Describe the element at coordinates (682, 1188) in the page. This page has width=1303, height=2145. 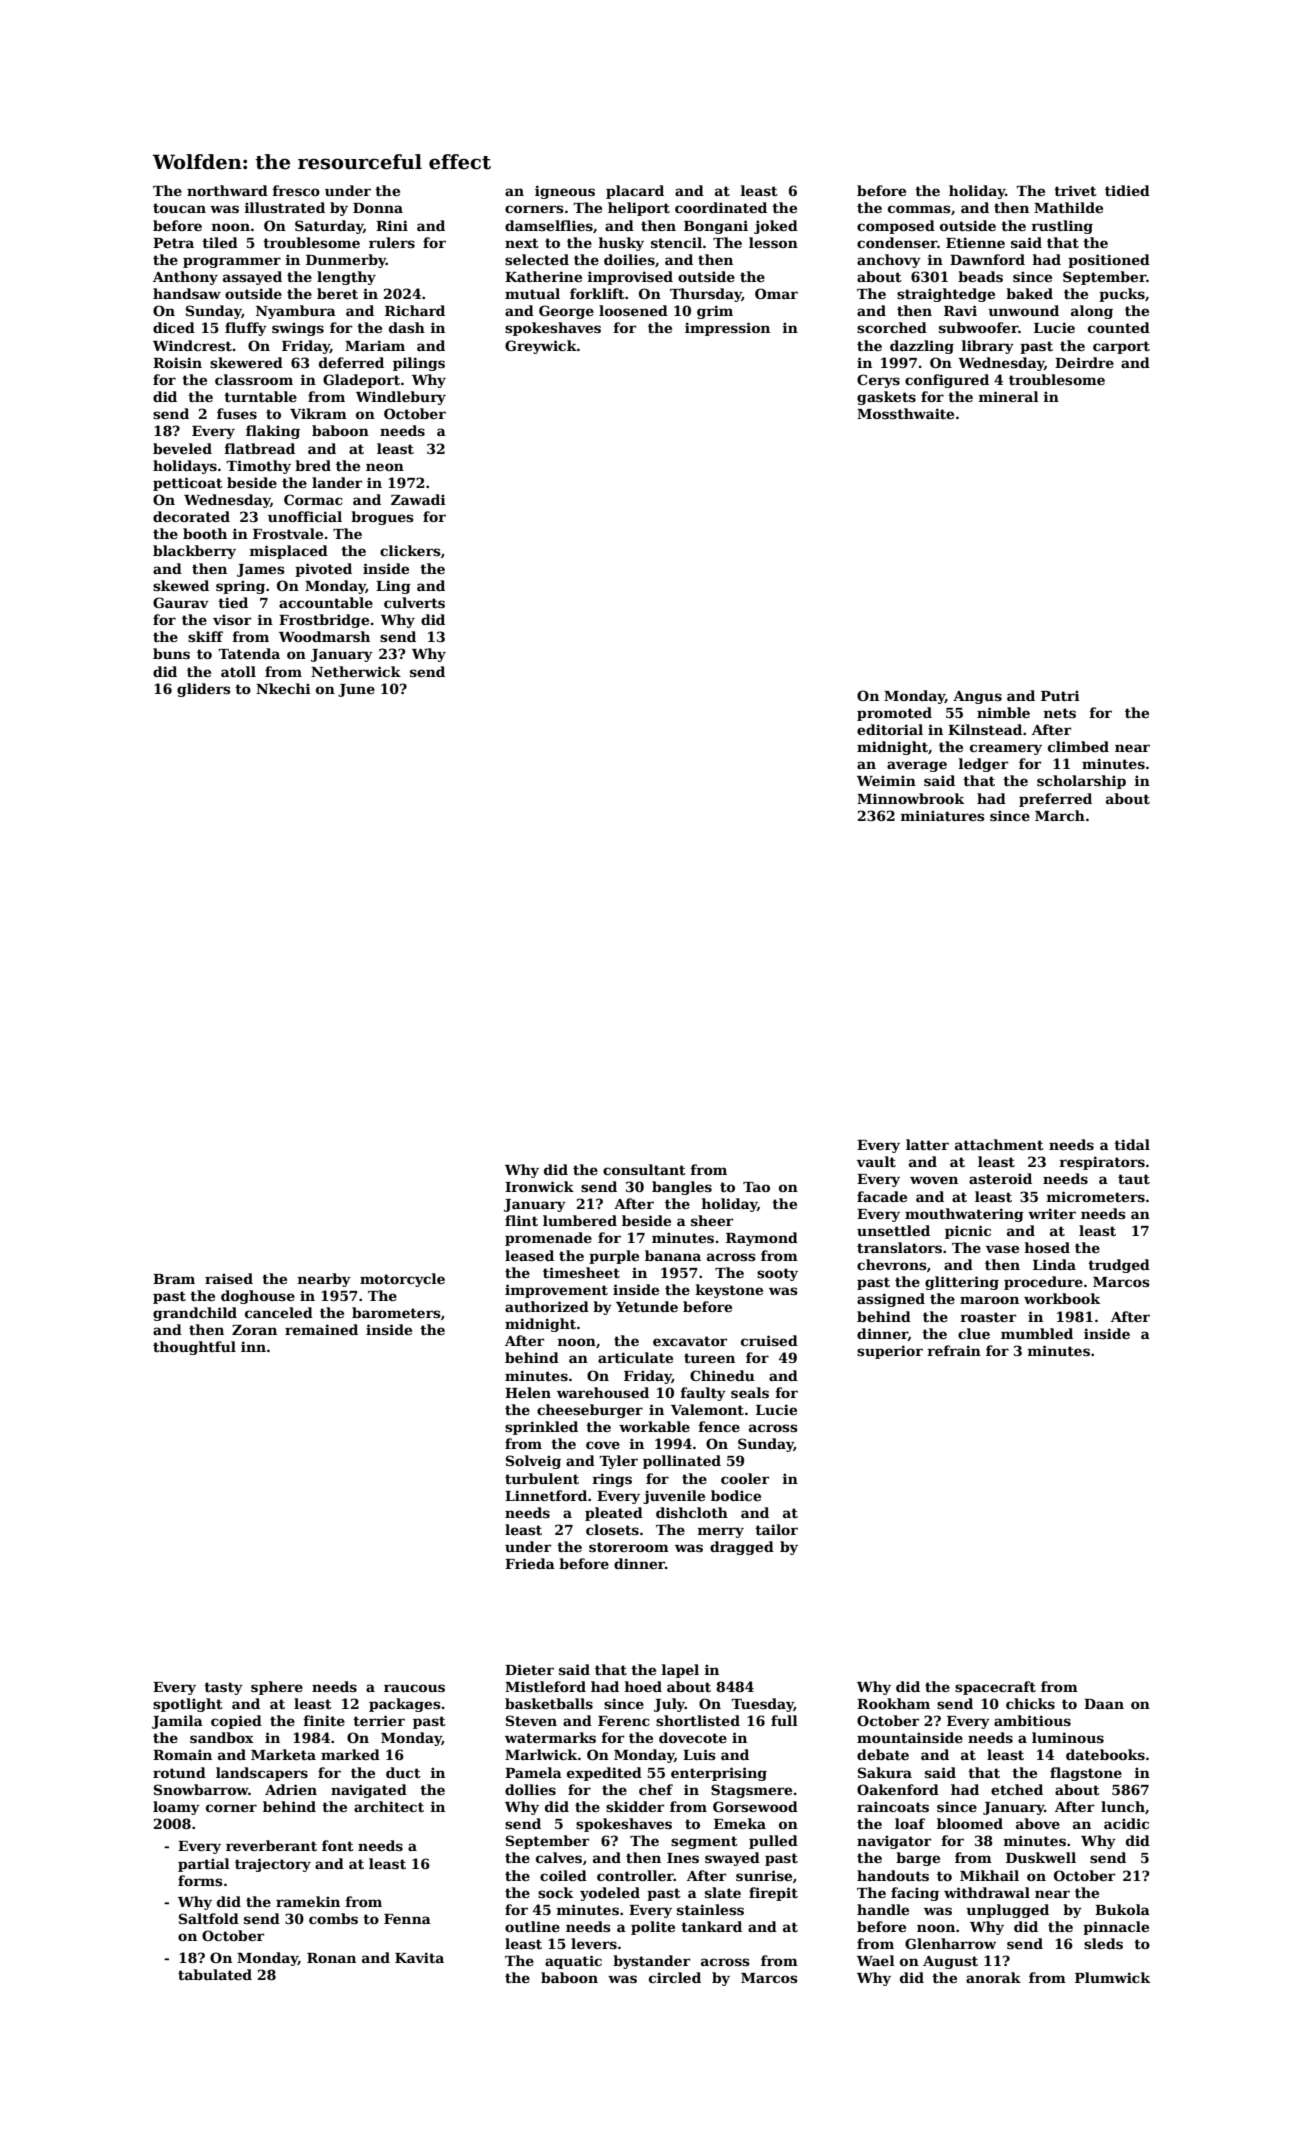
I see `bangles` at that location.
